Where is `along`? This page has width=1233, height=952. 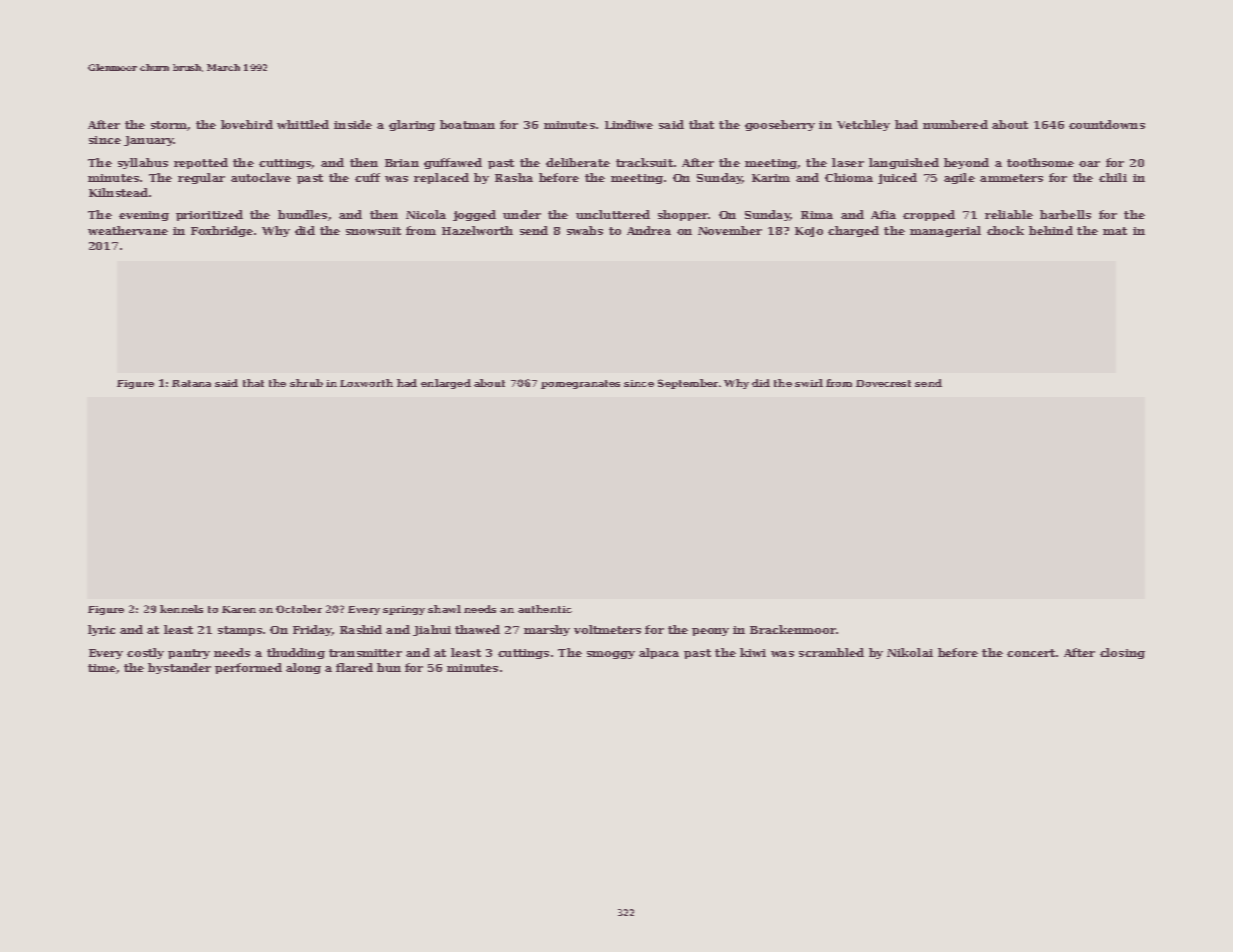 along is located at coordinates (303, 668).
